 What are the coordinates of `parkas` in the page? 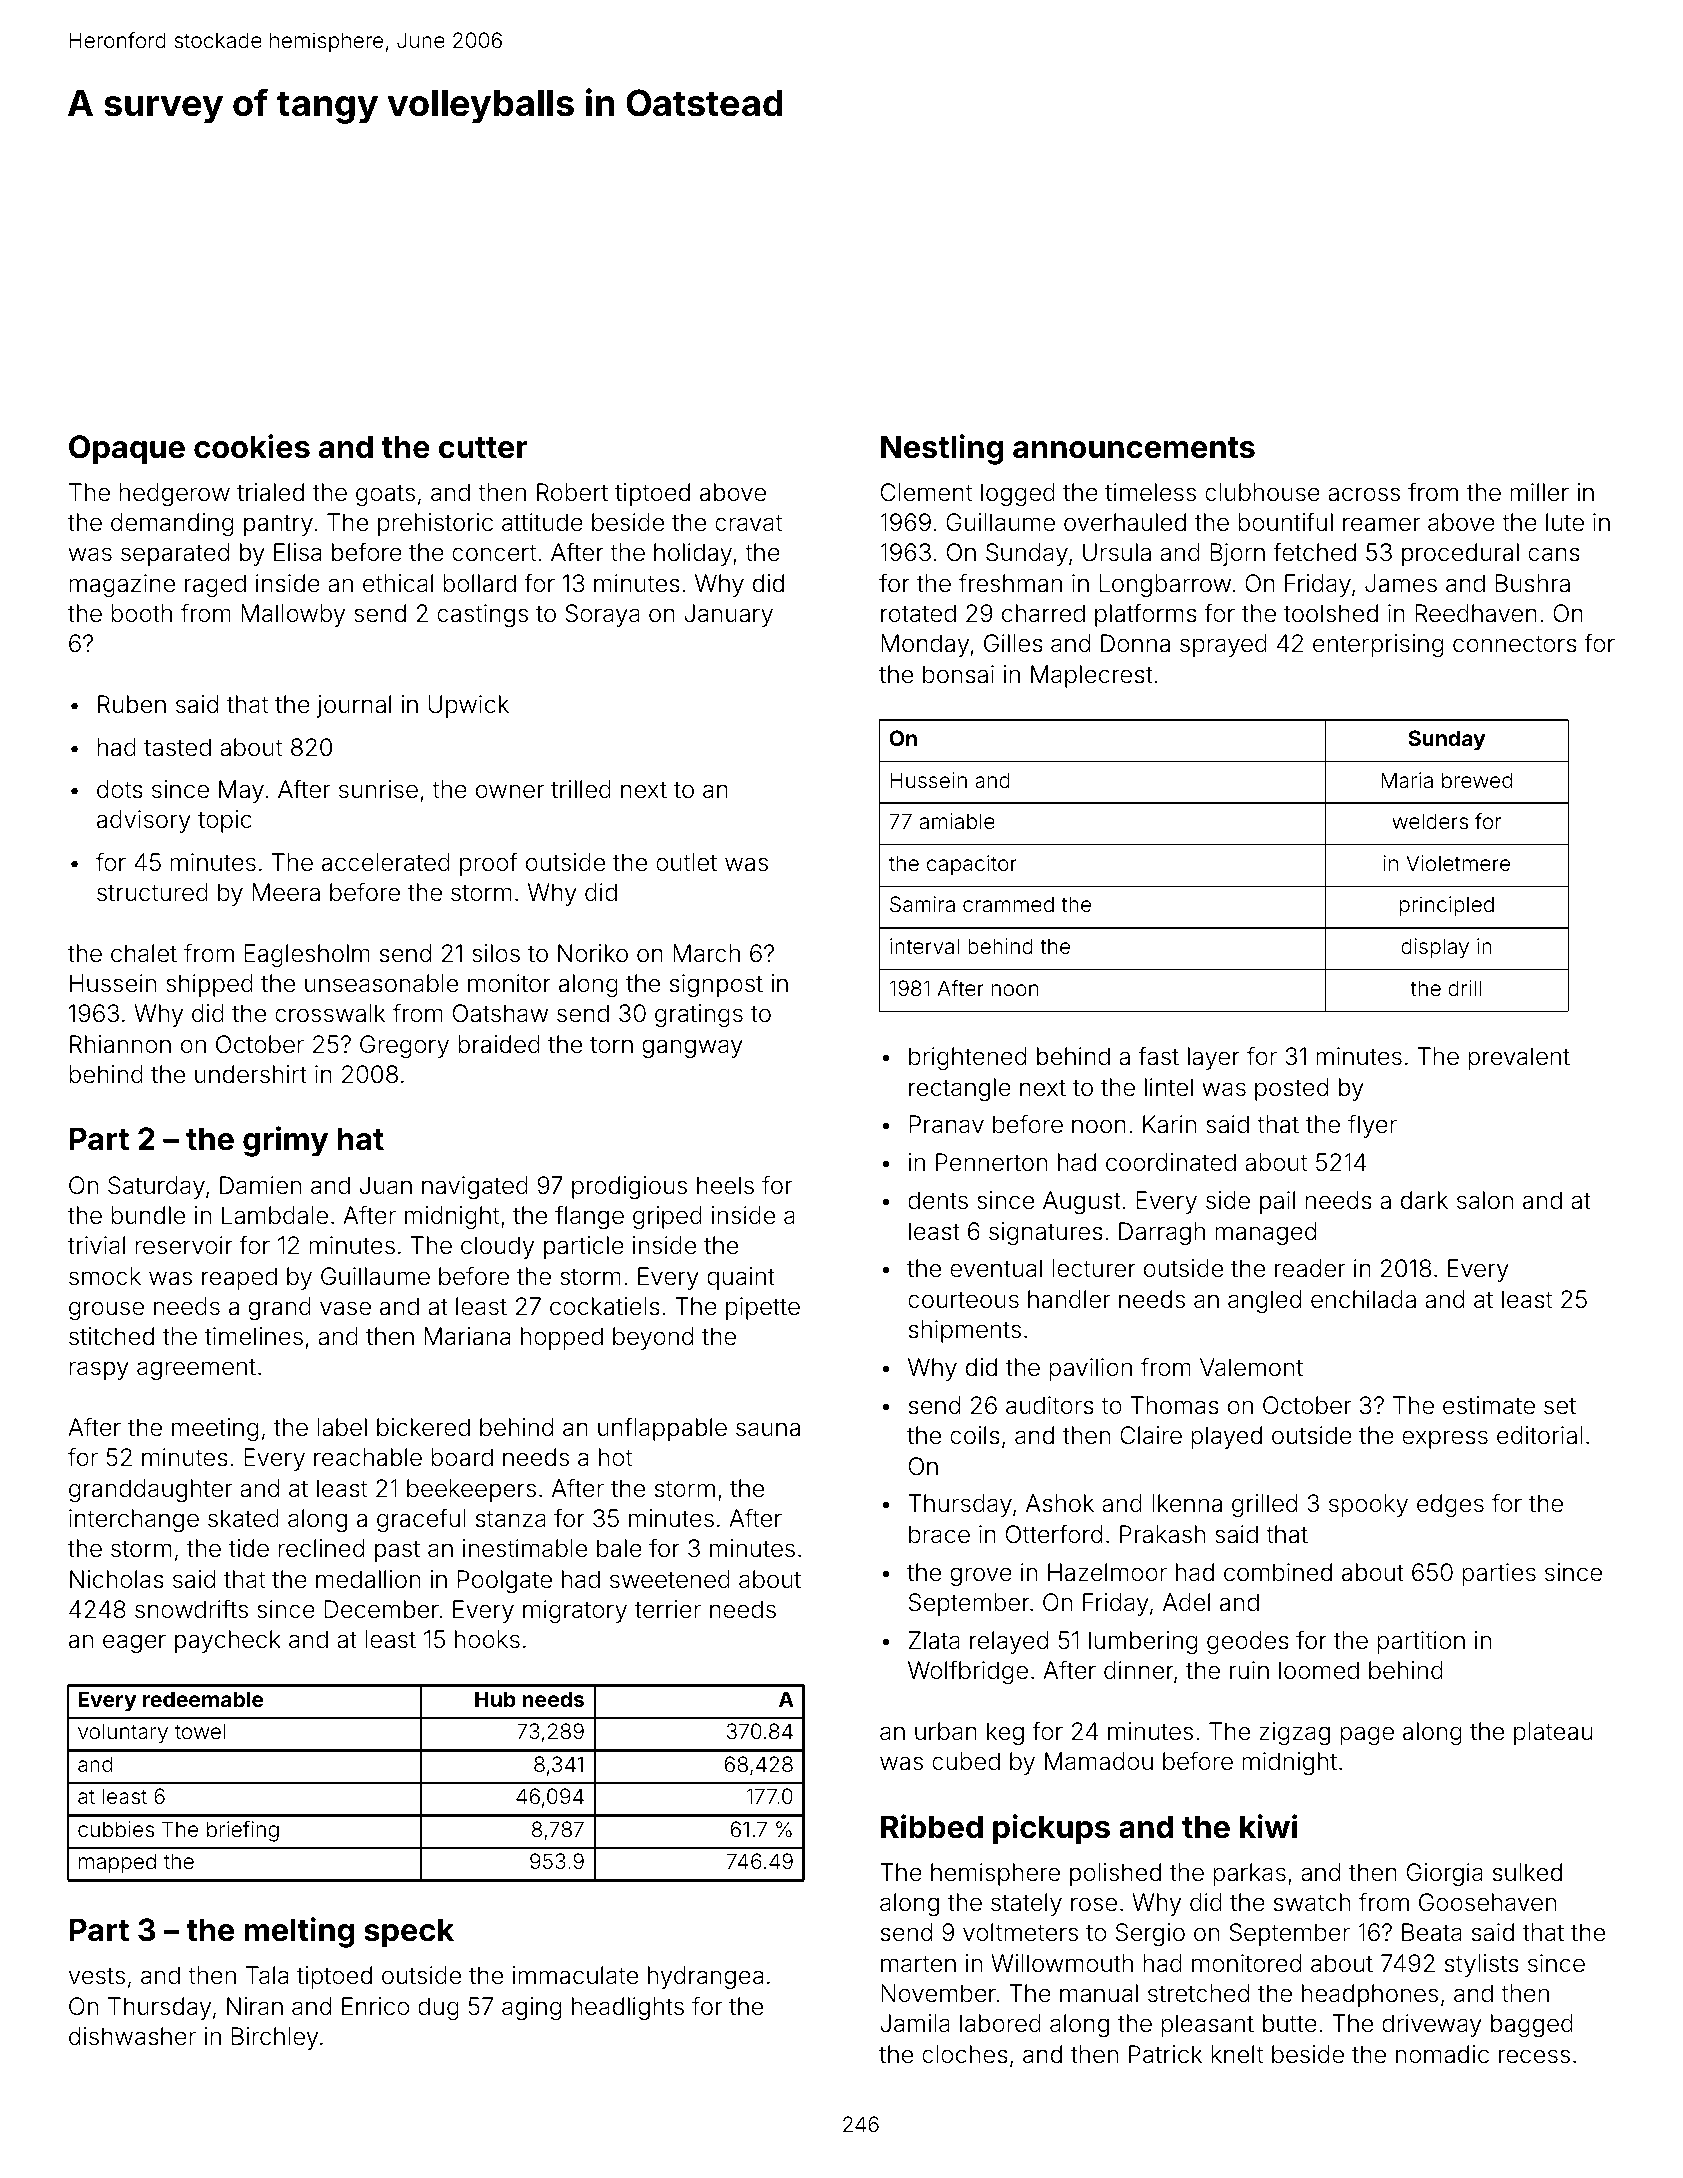 It's located at (1249, 1874).
